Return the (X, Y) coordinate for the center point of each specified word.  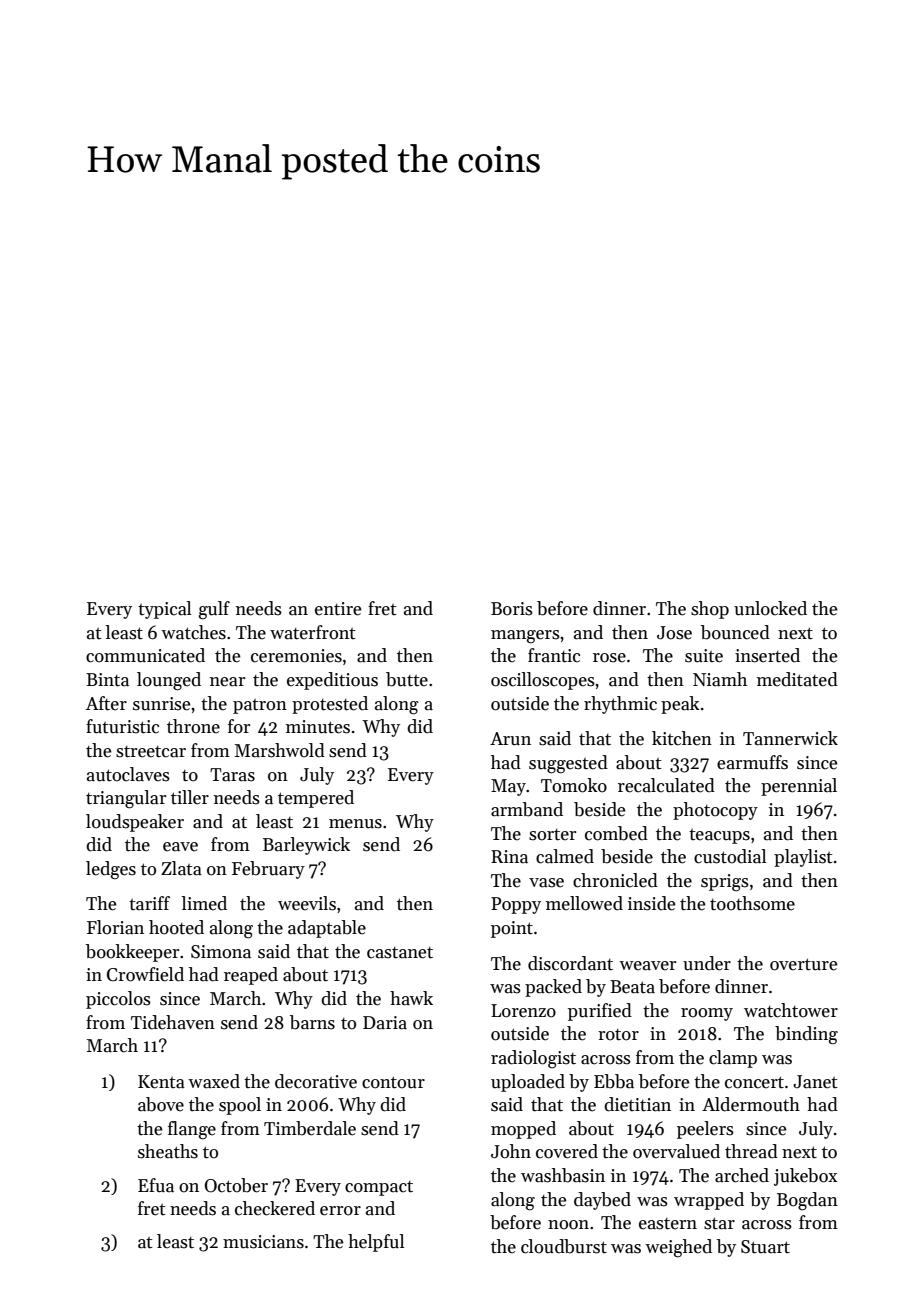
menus (355, 824)
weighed (678, 1248)
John (511, 1151)
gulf (214, 610)
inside (651, 903)
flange (192, 1130)
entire (338, 609)
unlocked (770, 608)
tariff (149, 903)
